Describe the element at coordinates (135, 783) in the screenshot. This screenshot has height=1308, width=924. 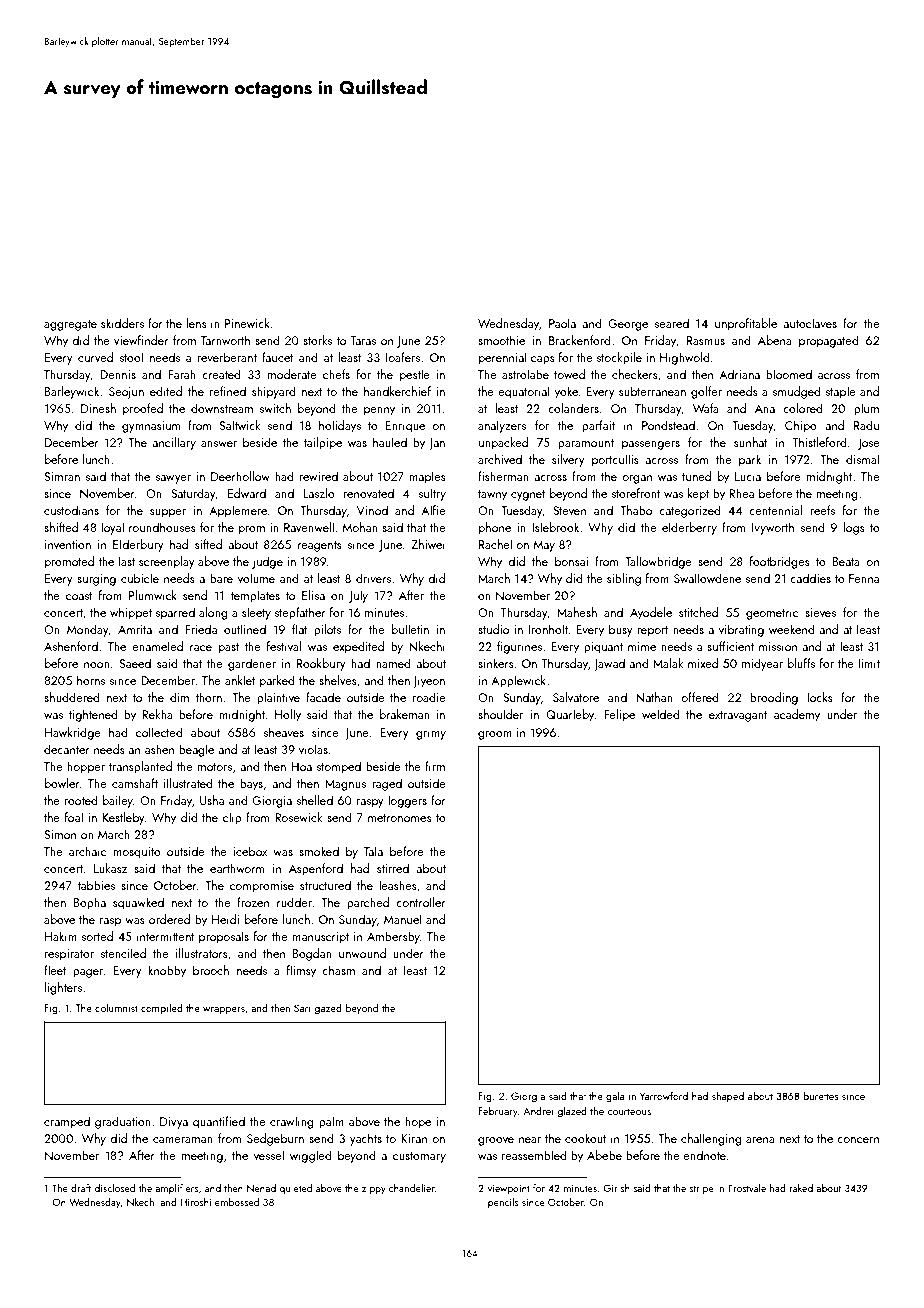
I see `camshaft` at that location.
